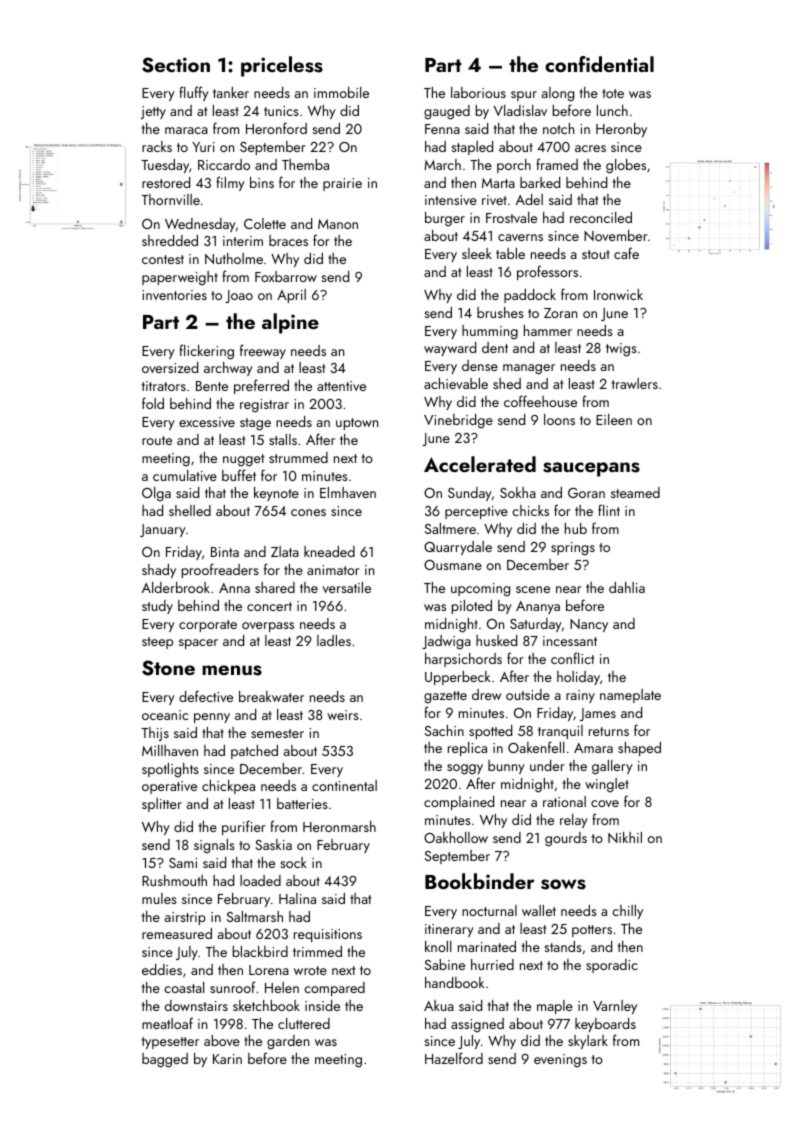 Image resolution: width=805 pixels, height=1142 pixels. I want to click on racks, so click(157, 146).
